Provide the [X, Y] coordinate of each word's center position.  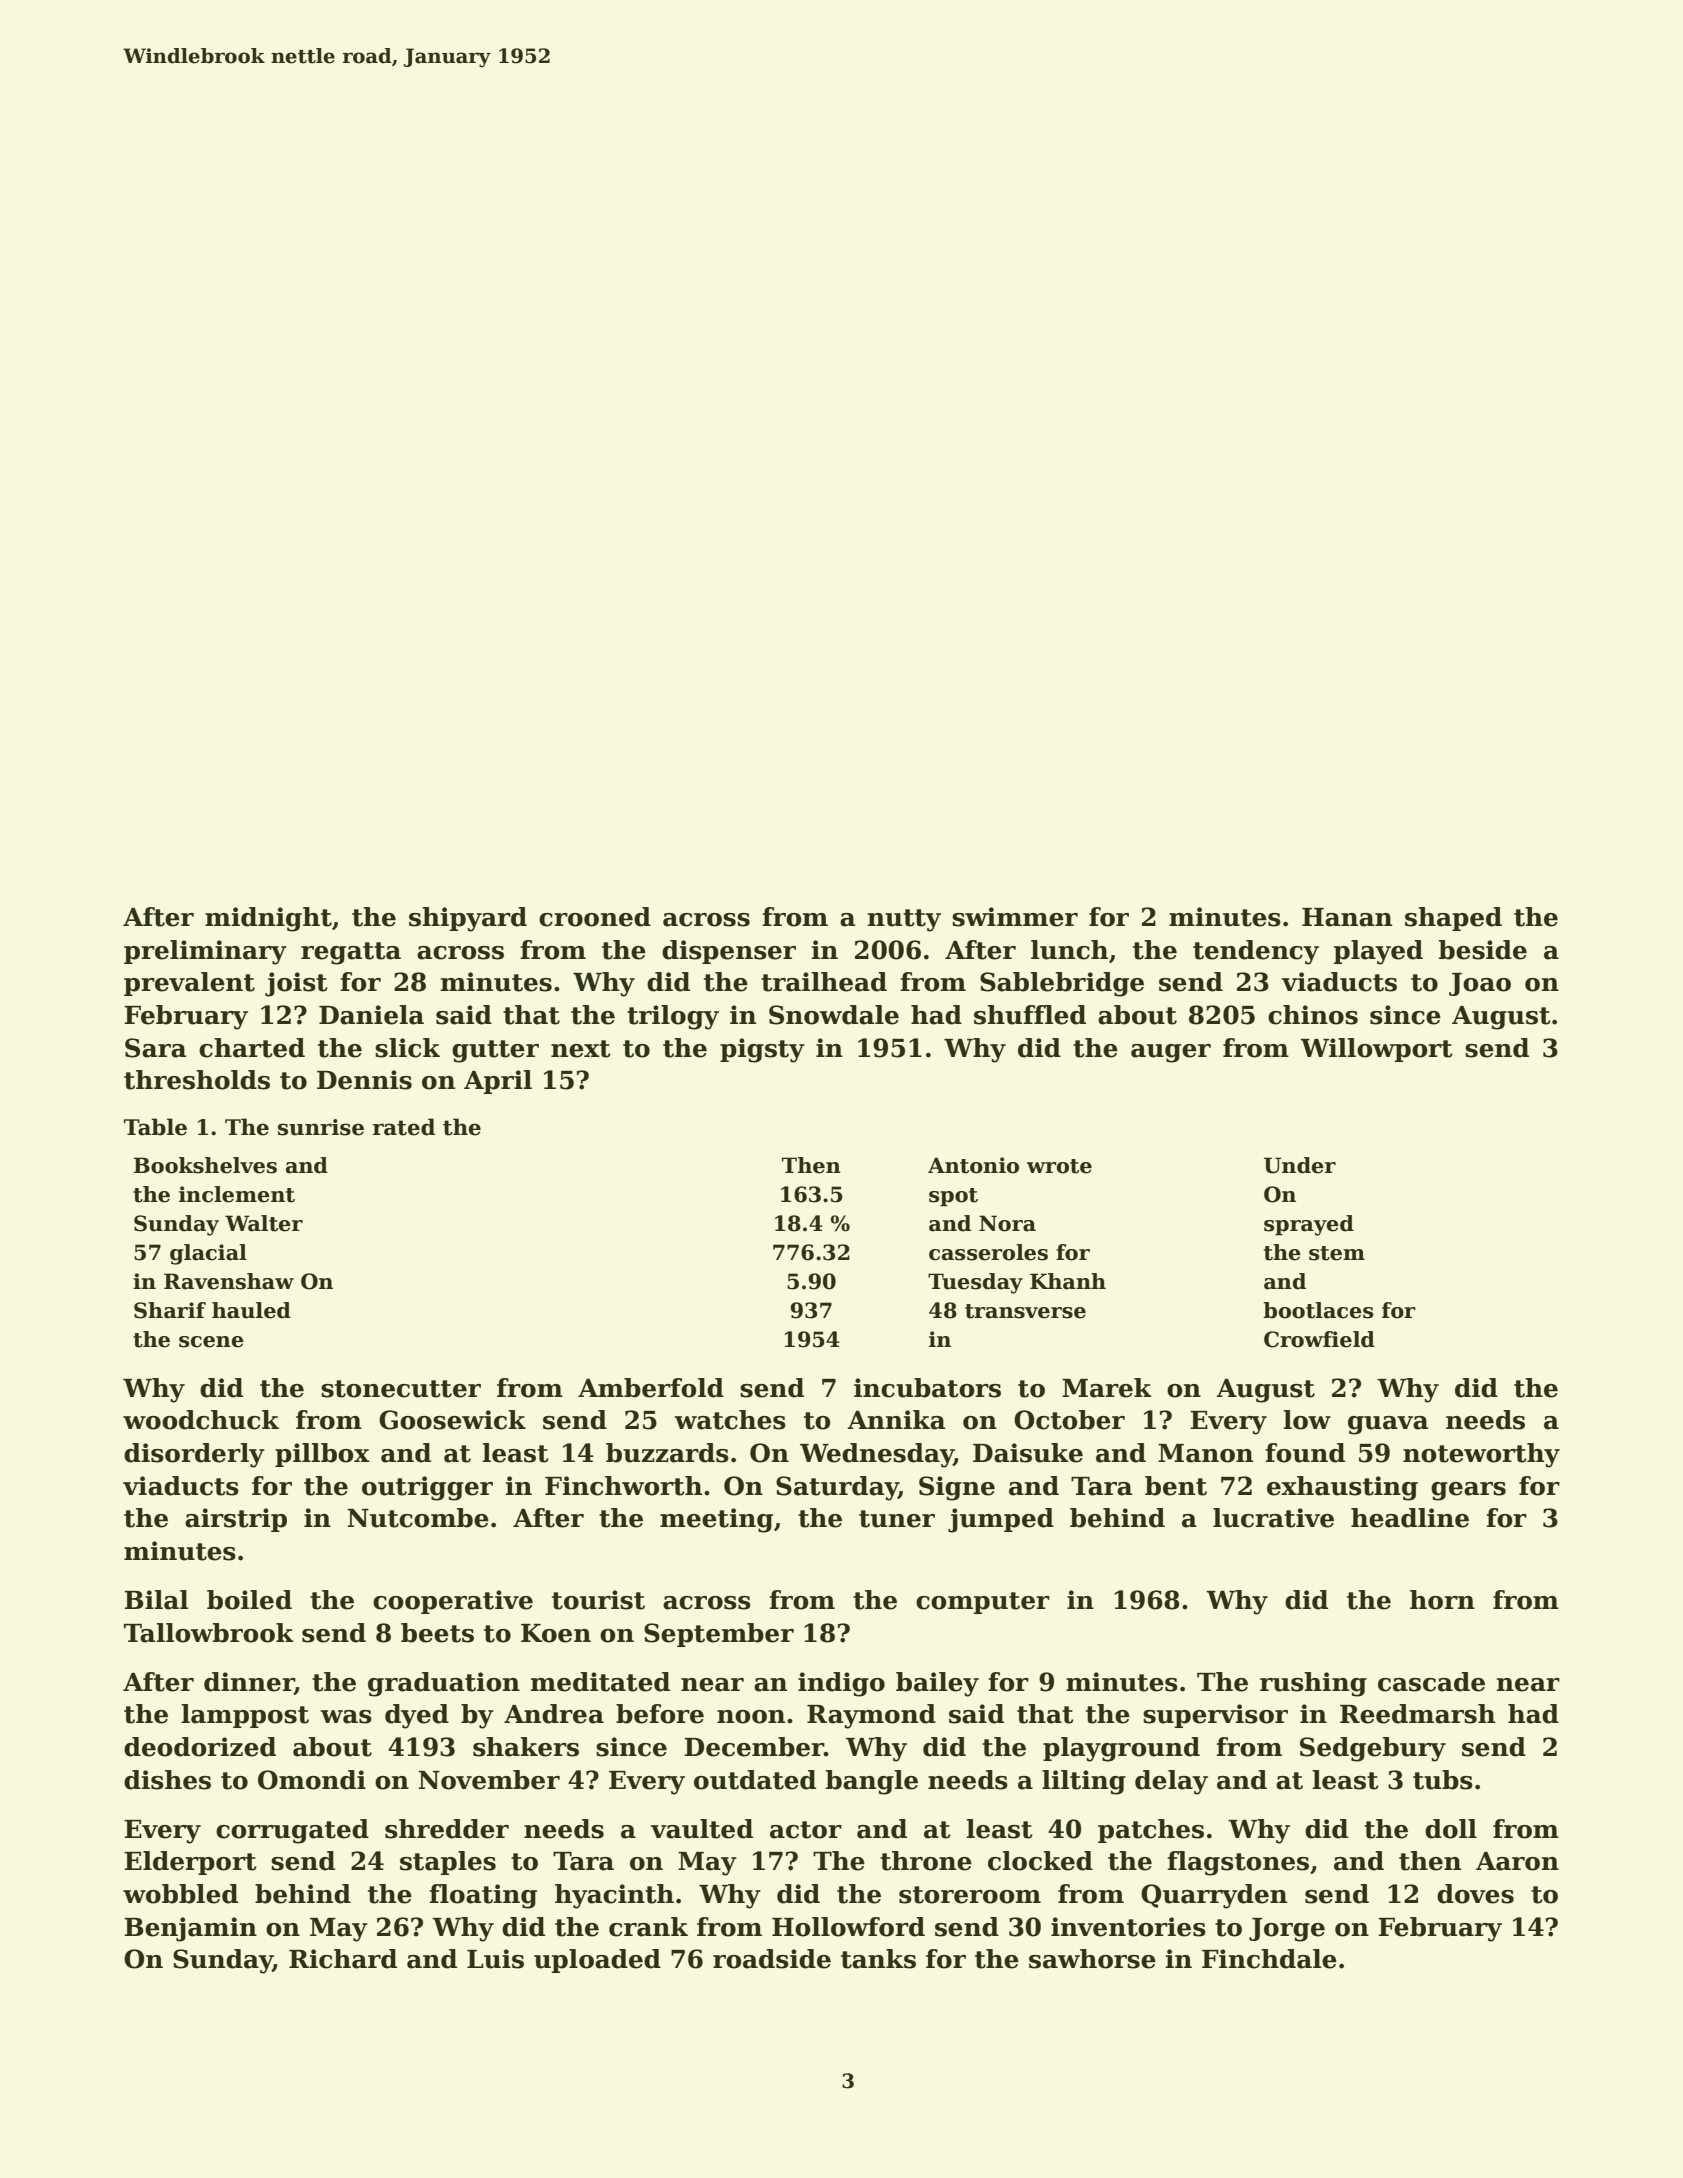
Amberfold [651, 1388]
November [489, 1780]
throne [926, 1861]
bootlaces [1318, 1310]
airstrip [236, 1520]
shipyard [468, 919]
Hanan [1347, 917]
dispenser [729, 952]
